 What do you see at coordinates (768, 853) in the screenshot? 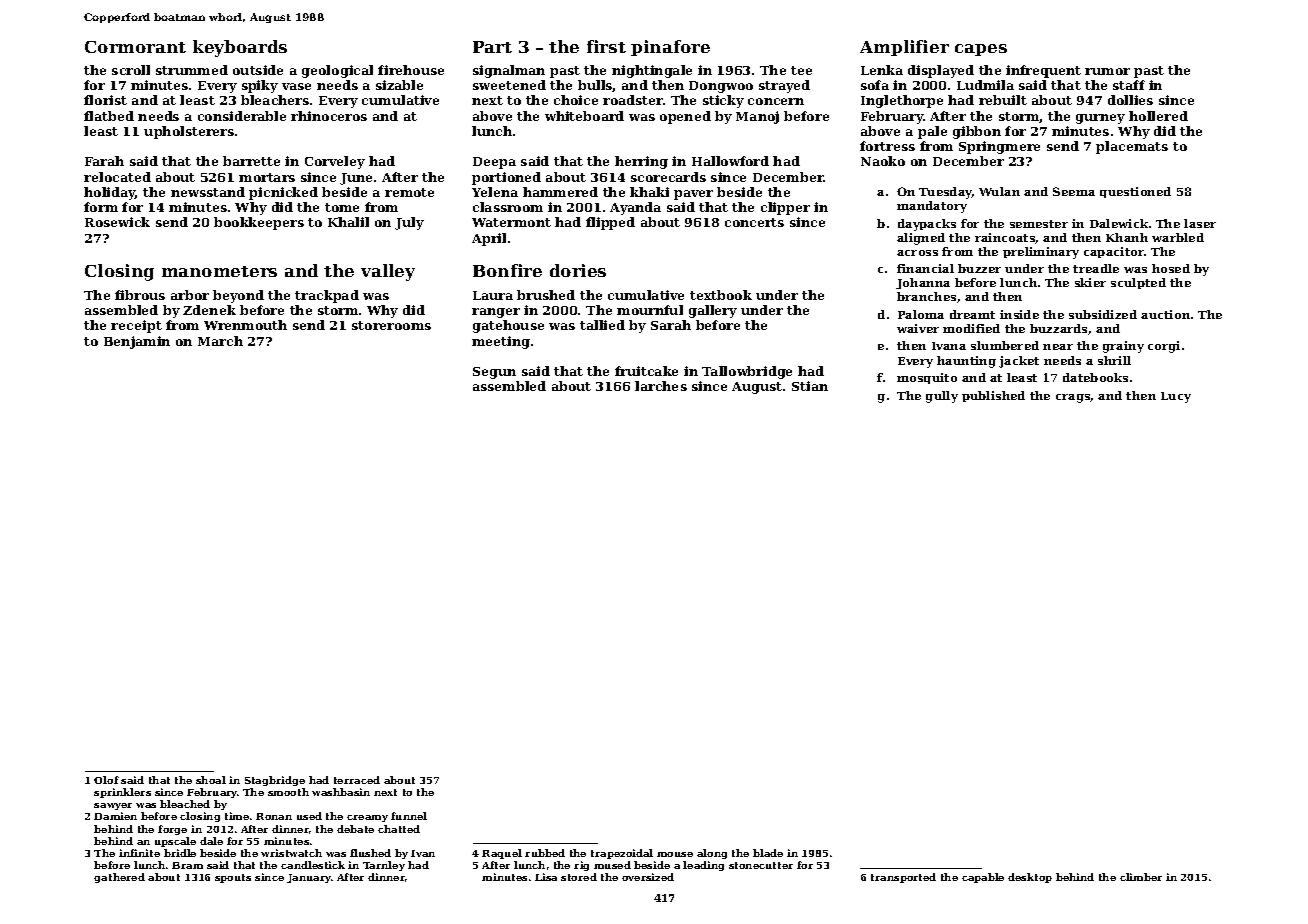
I see `blade` at bounding box center [768, 853].
